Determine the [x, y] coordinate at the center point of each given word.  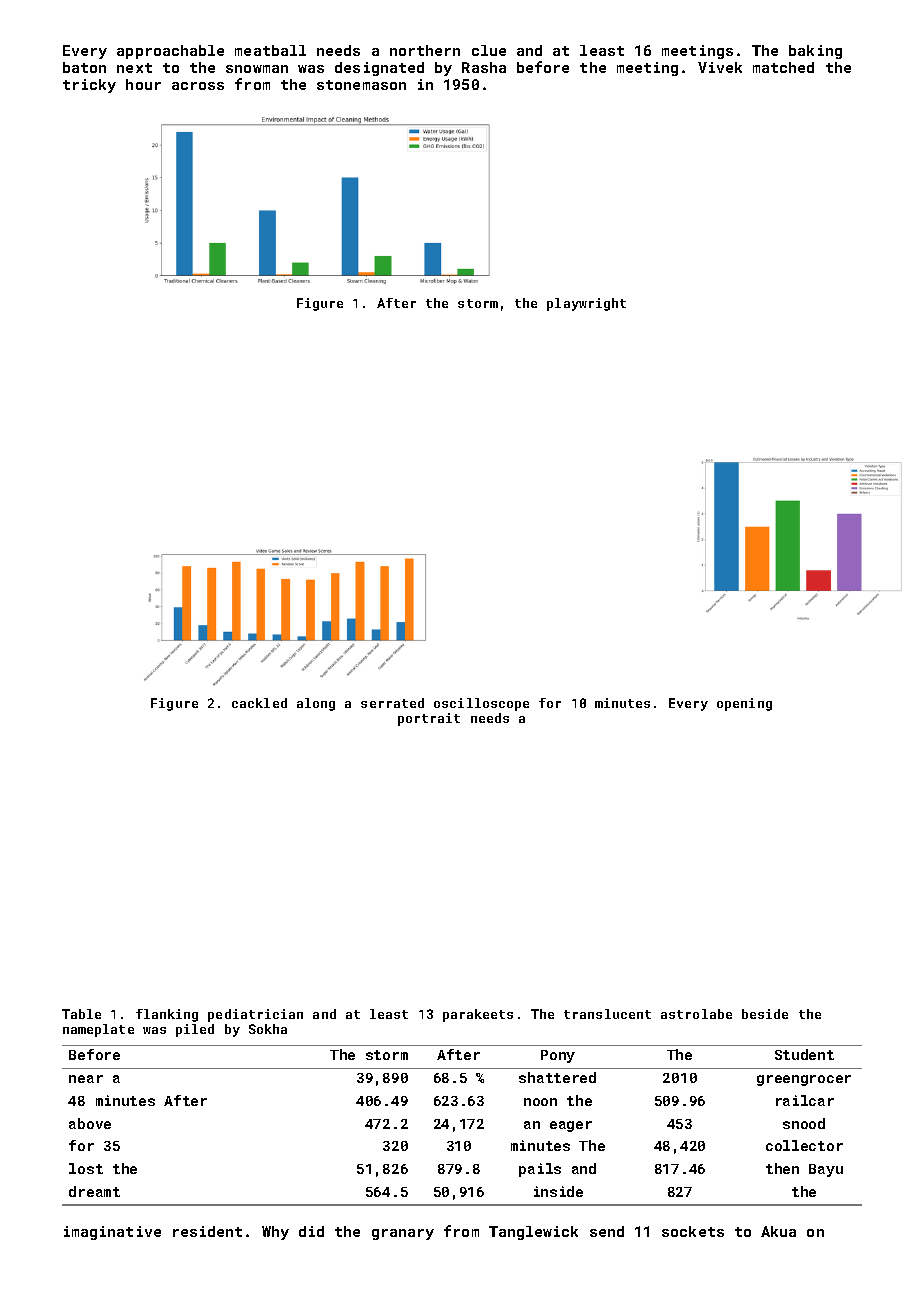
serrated [392, 703]
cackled [259, 703]
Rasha [484, 67]
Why [275, 1233]
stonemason [361, 85]
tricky [89, 86]
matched [783, 67]
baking [815, 52]
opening [744, 704]
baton [84, 67]
